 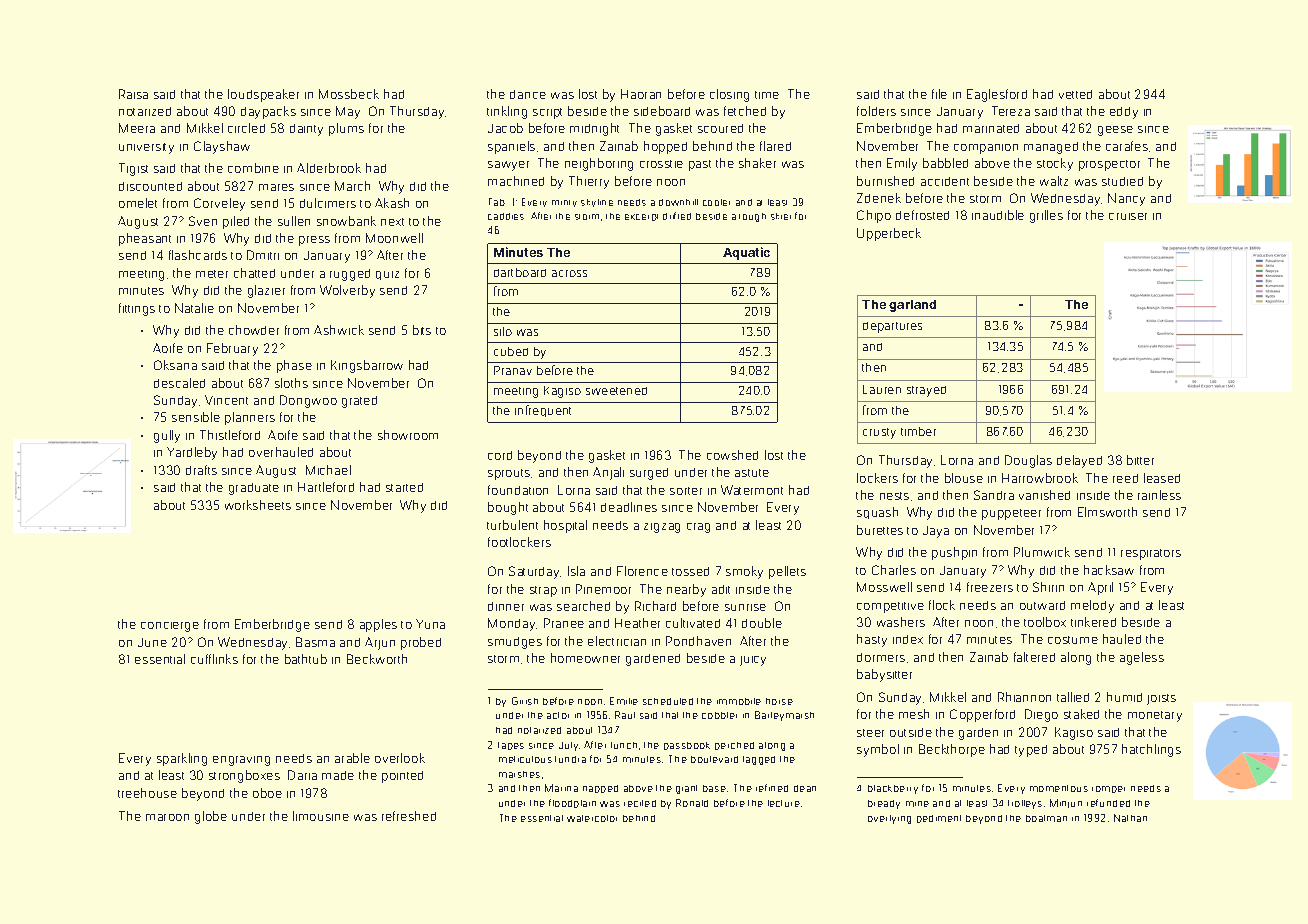 What do you see at coordinates (1159, 495) in the image?
I see `rainless` at bounding box center [1159, 495].
